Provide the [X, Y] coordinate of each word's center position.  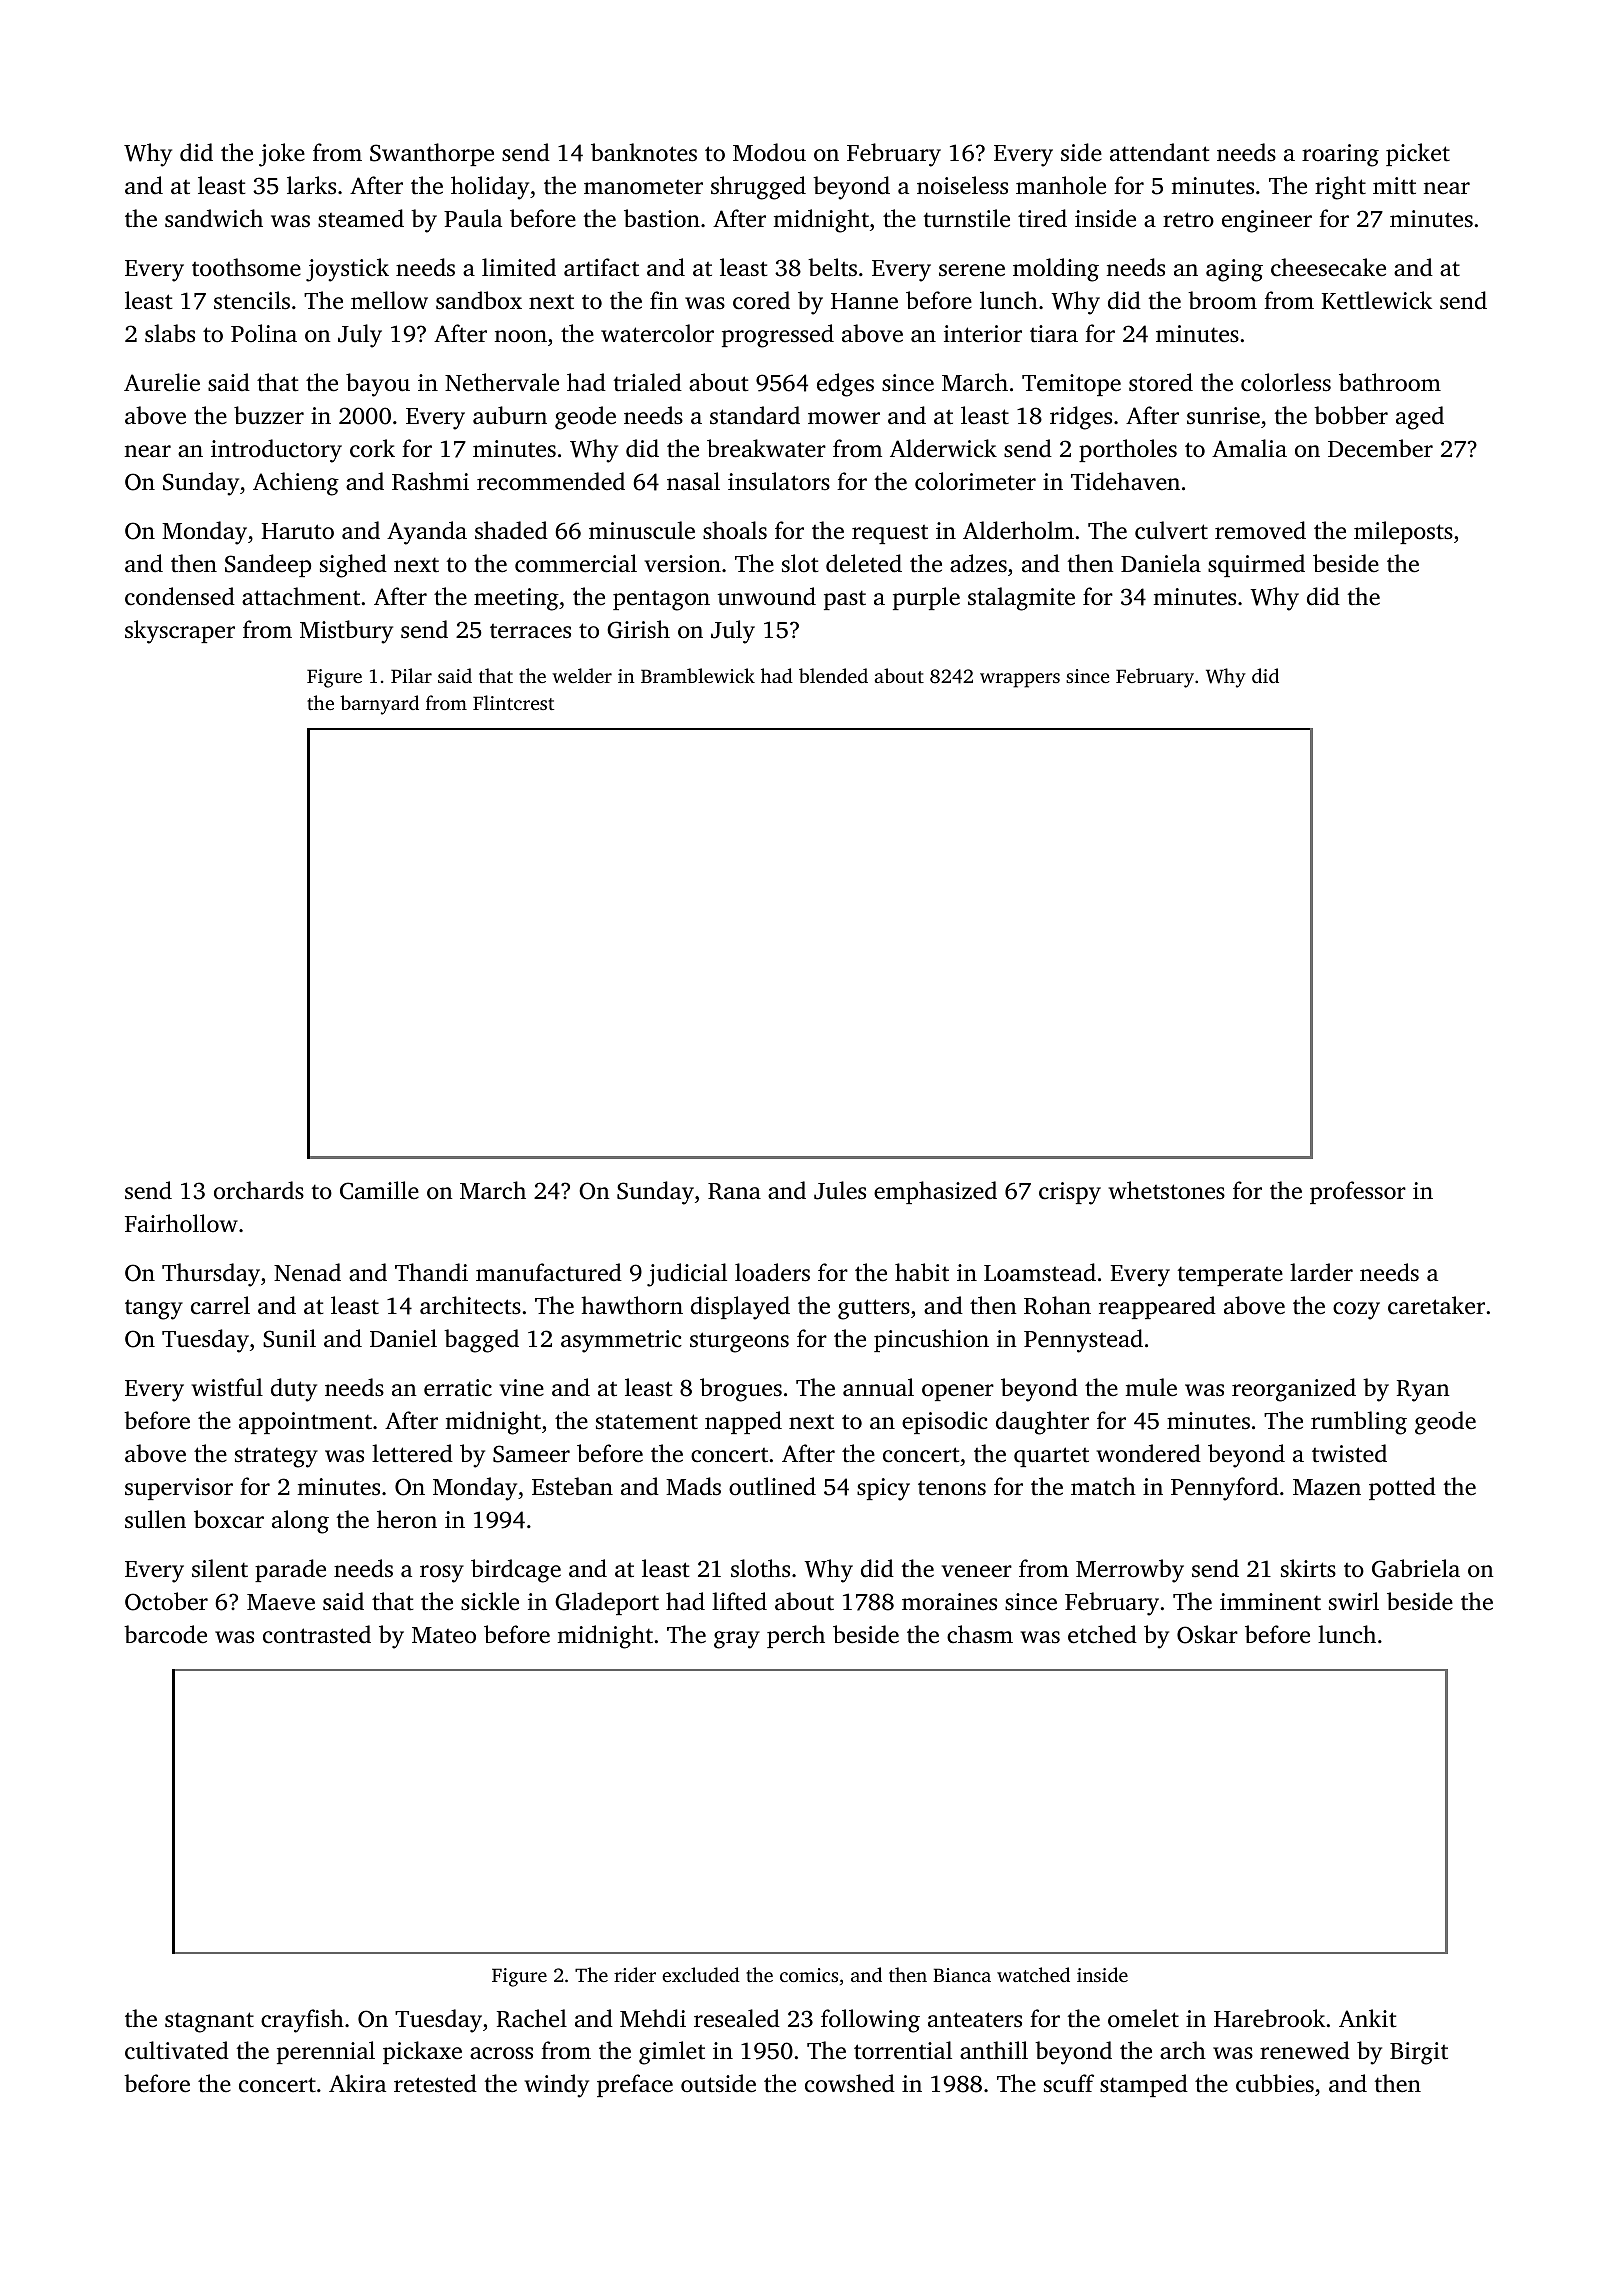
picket [1418, 154]
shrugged [758, 188]
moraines [949, 1602]
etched [1102, 1634]
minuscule [642, 530]
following [870, 2021]
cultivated [177, 2050]
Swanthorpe [432, 154]
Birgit [1419, 2053]
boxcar [229, 1519]
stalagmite [1021, 599]
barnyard [379, 705]
